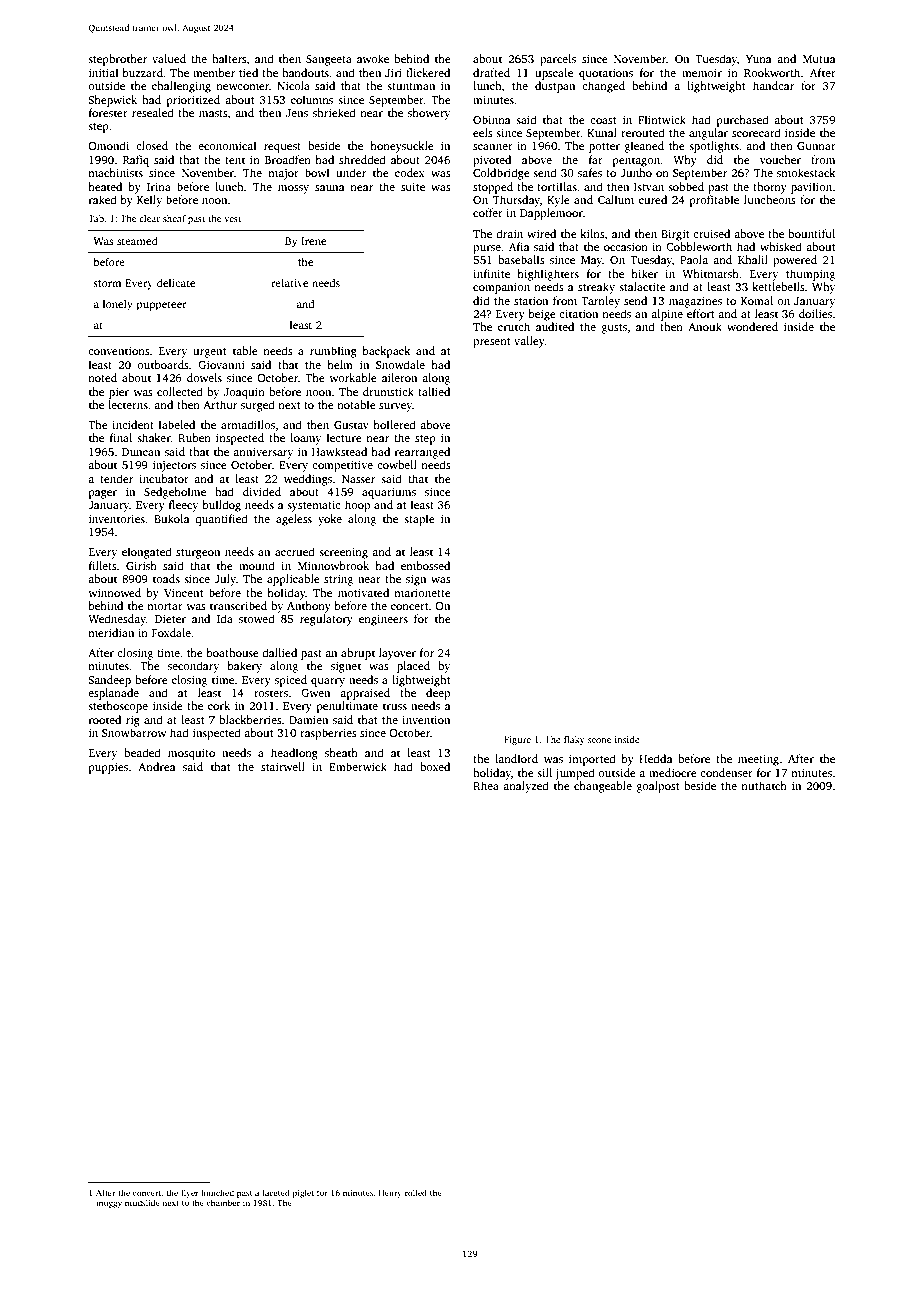  What do you see at coordinates (107, 283) in the screenshot?
I see `storm` at bounding box center [107, 283].
